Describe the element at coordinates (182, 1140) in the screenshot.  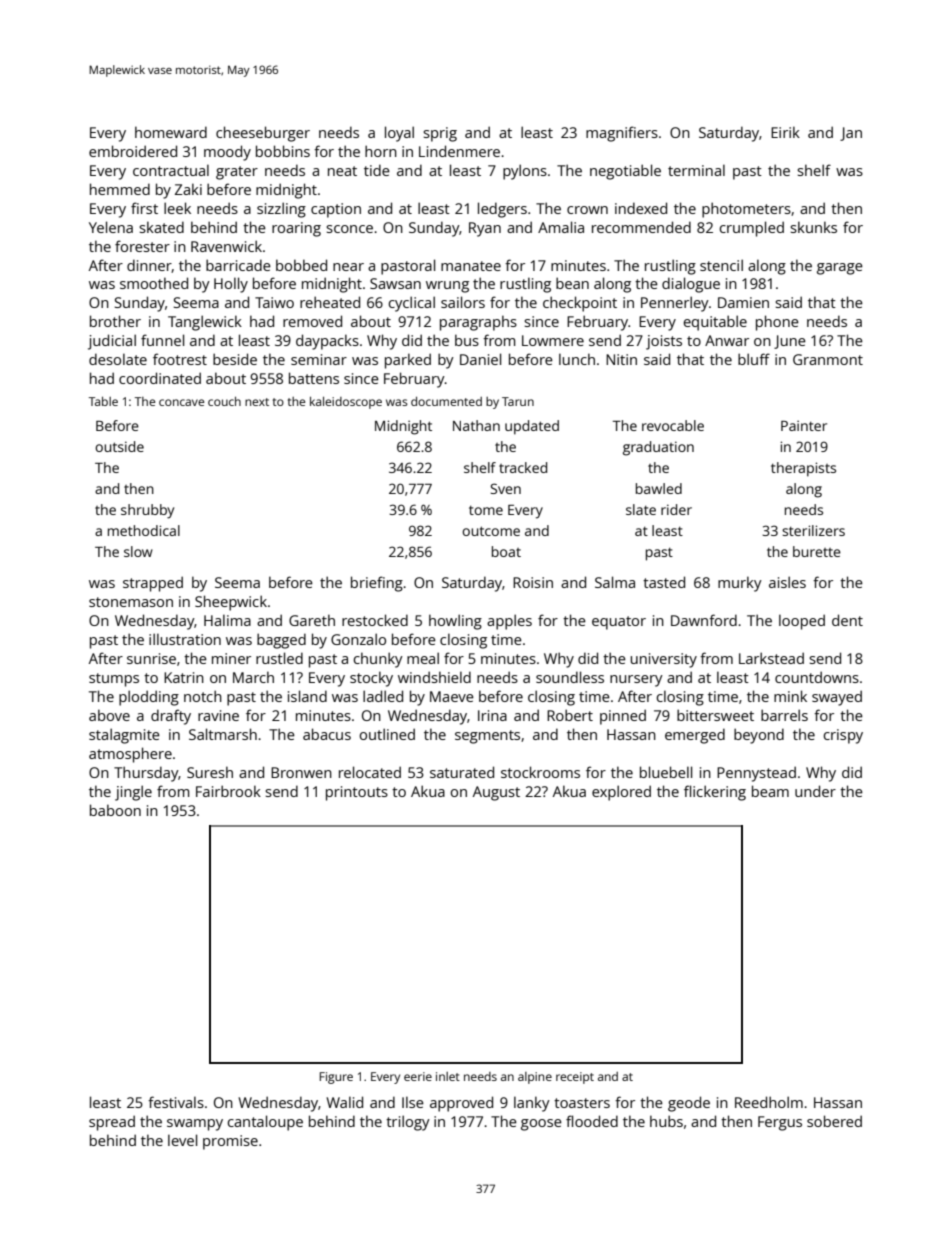
I see `level` at that location.
